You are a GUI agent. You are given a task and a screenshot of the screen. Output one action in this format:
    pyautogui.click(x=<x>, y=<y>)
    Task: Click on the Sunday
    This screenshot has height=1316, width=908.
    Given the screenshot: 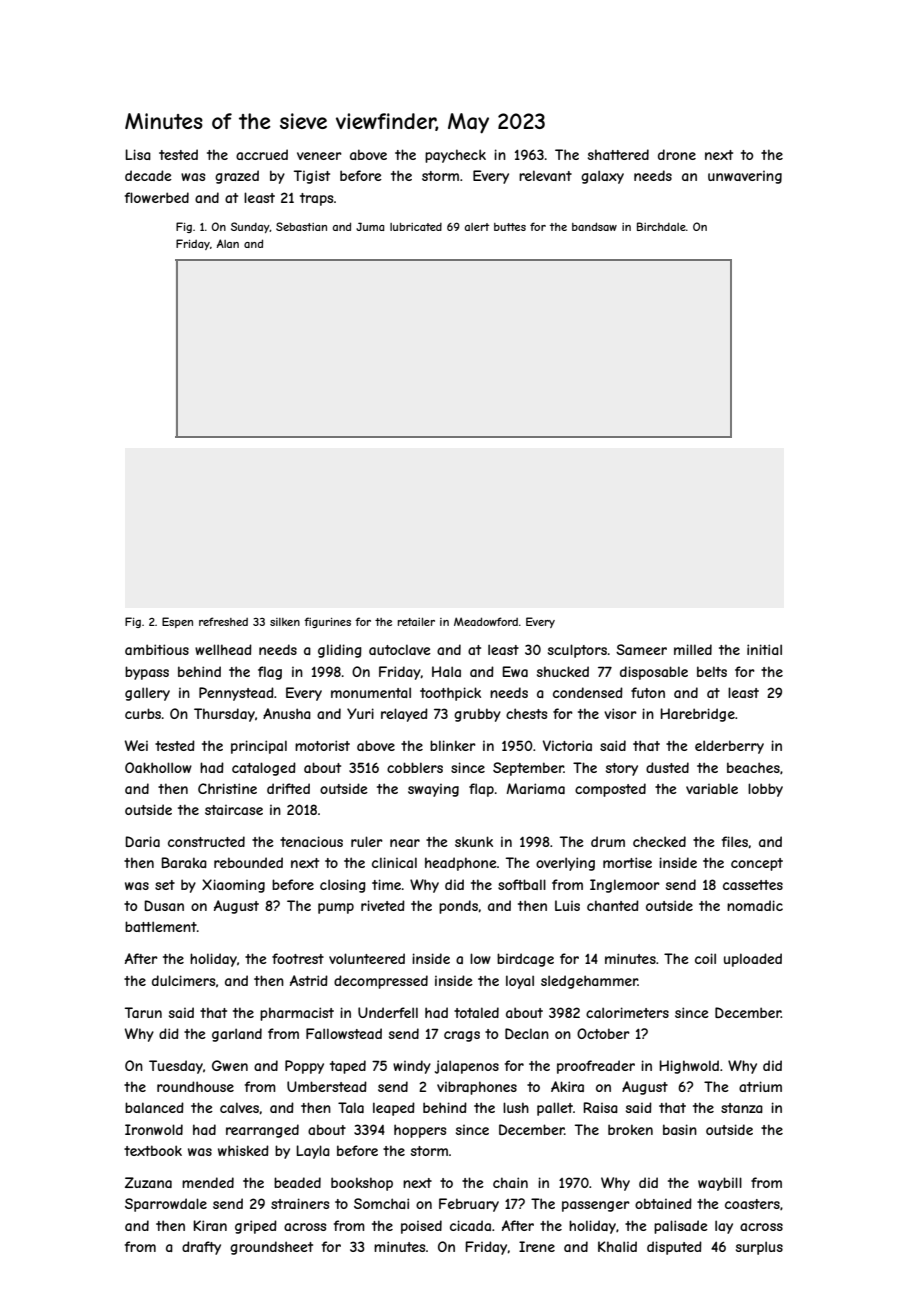 What is the action you would take?
    pyautogui.click(x=250, y=227)
